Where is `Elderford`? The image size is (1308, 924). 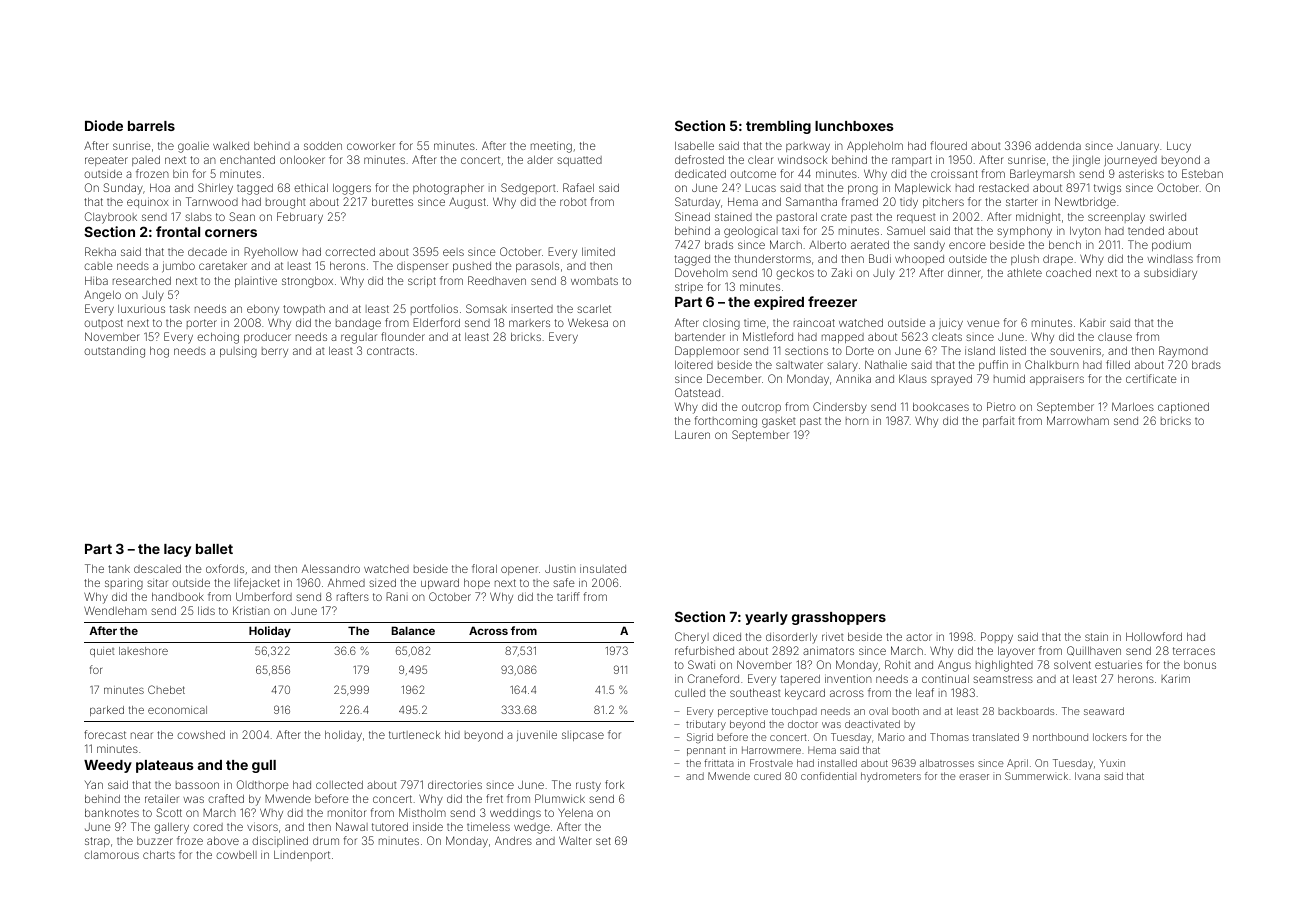 Elderford is located at coordinates (436, 322).
